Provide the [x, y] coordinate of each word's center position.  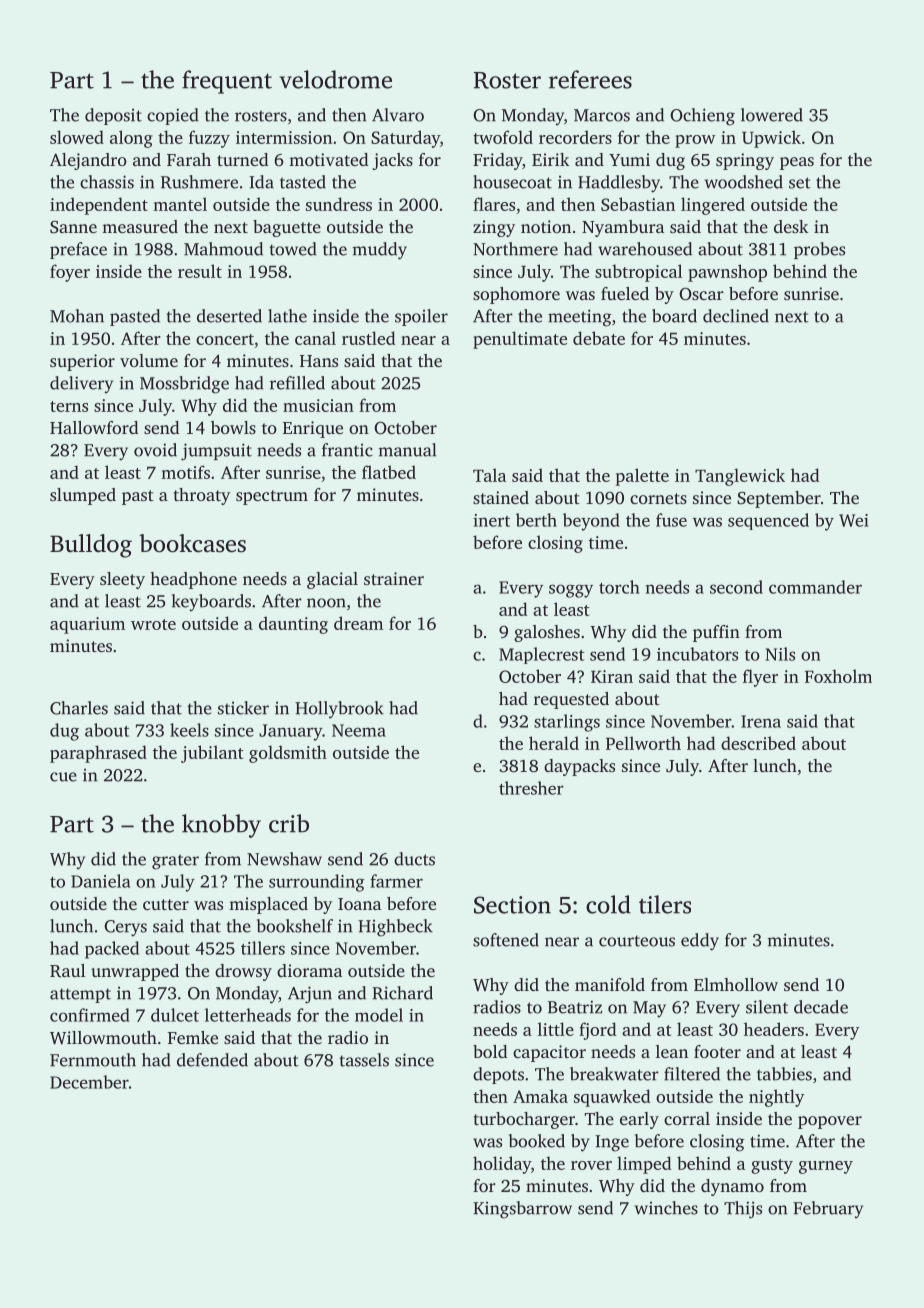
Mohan [77, 316]
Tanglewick [740, 477]
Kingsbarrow [522, 1210]
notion [546, 226]
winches [666, 1208]
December [89, 1082]
